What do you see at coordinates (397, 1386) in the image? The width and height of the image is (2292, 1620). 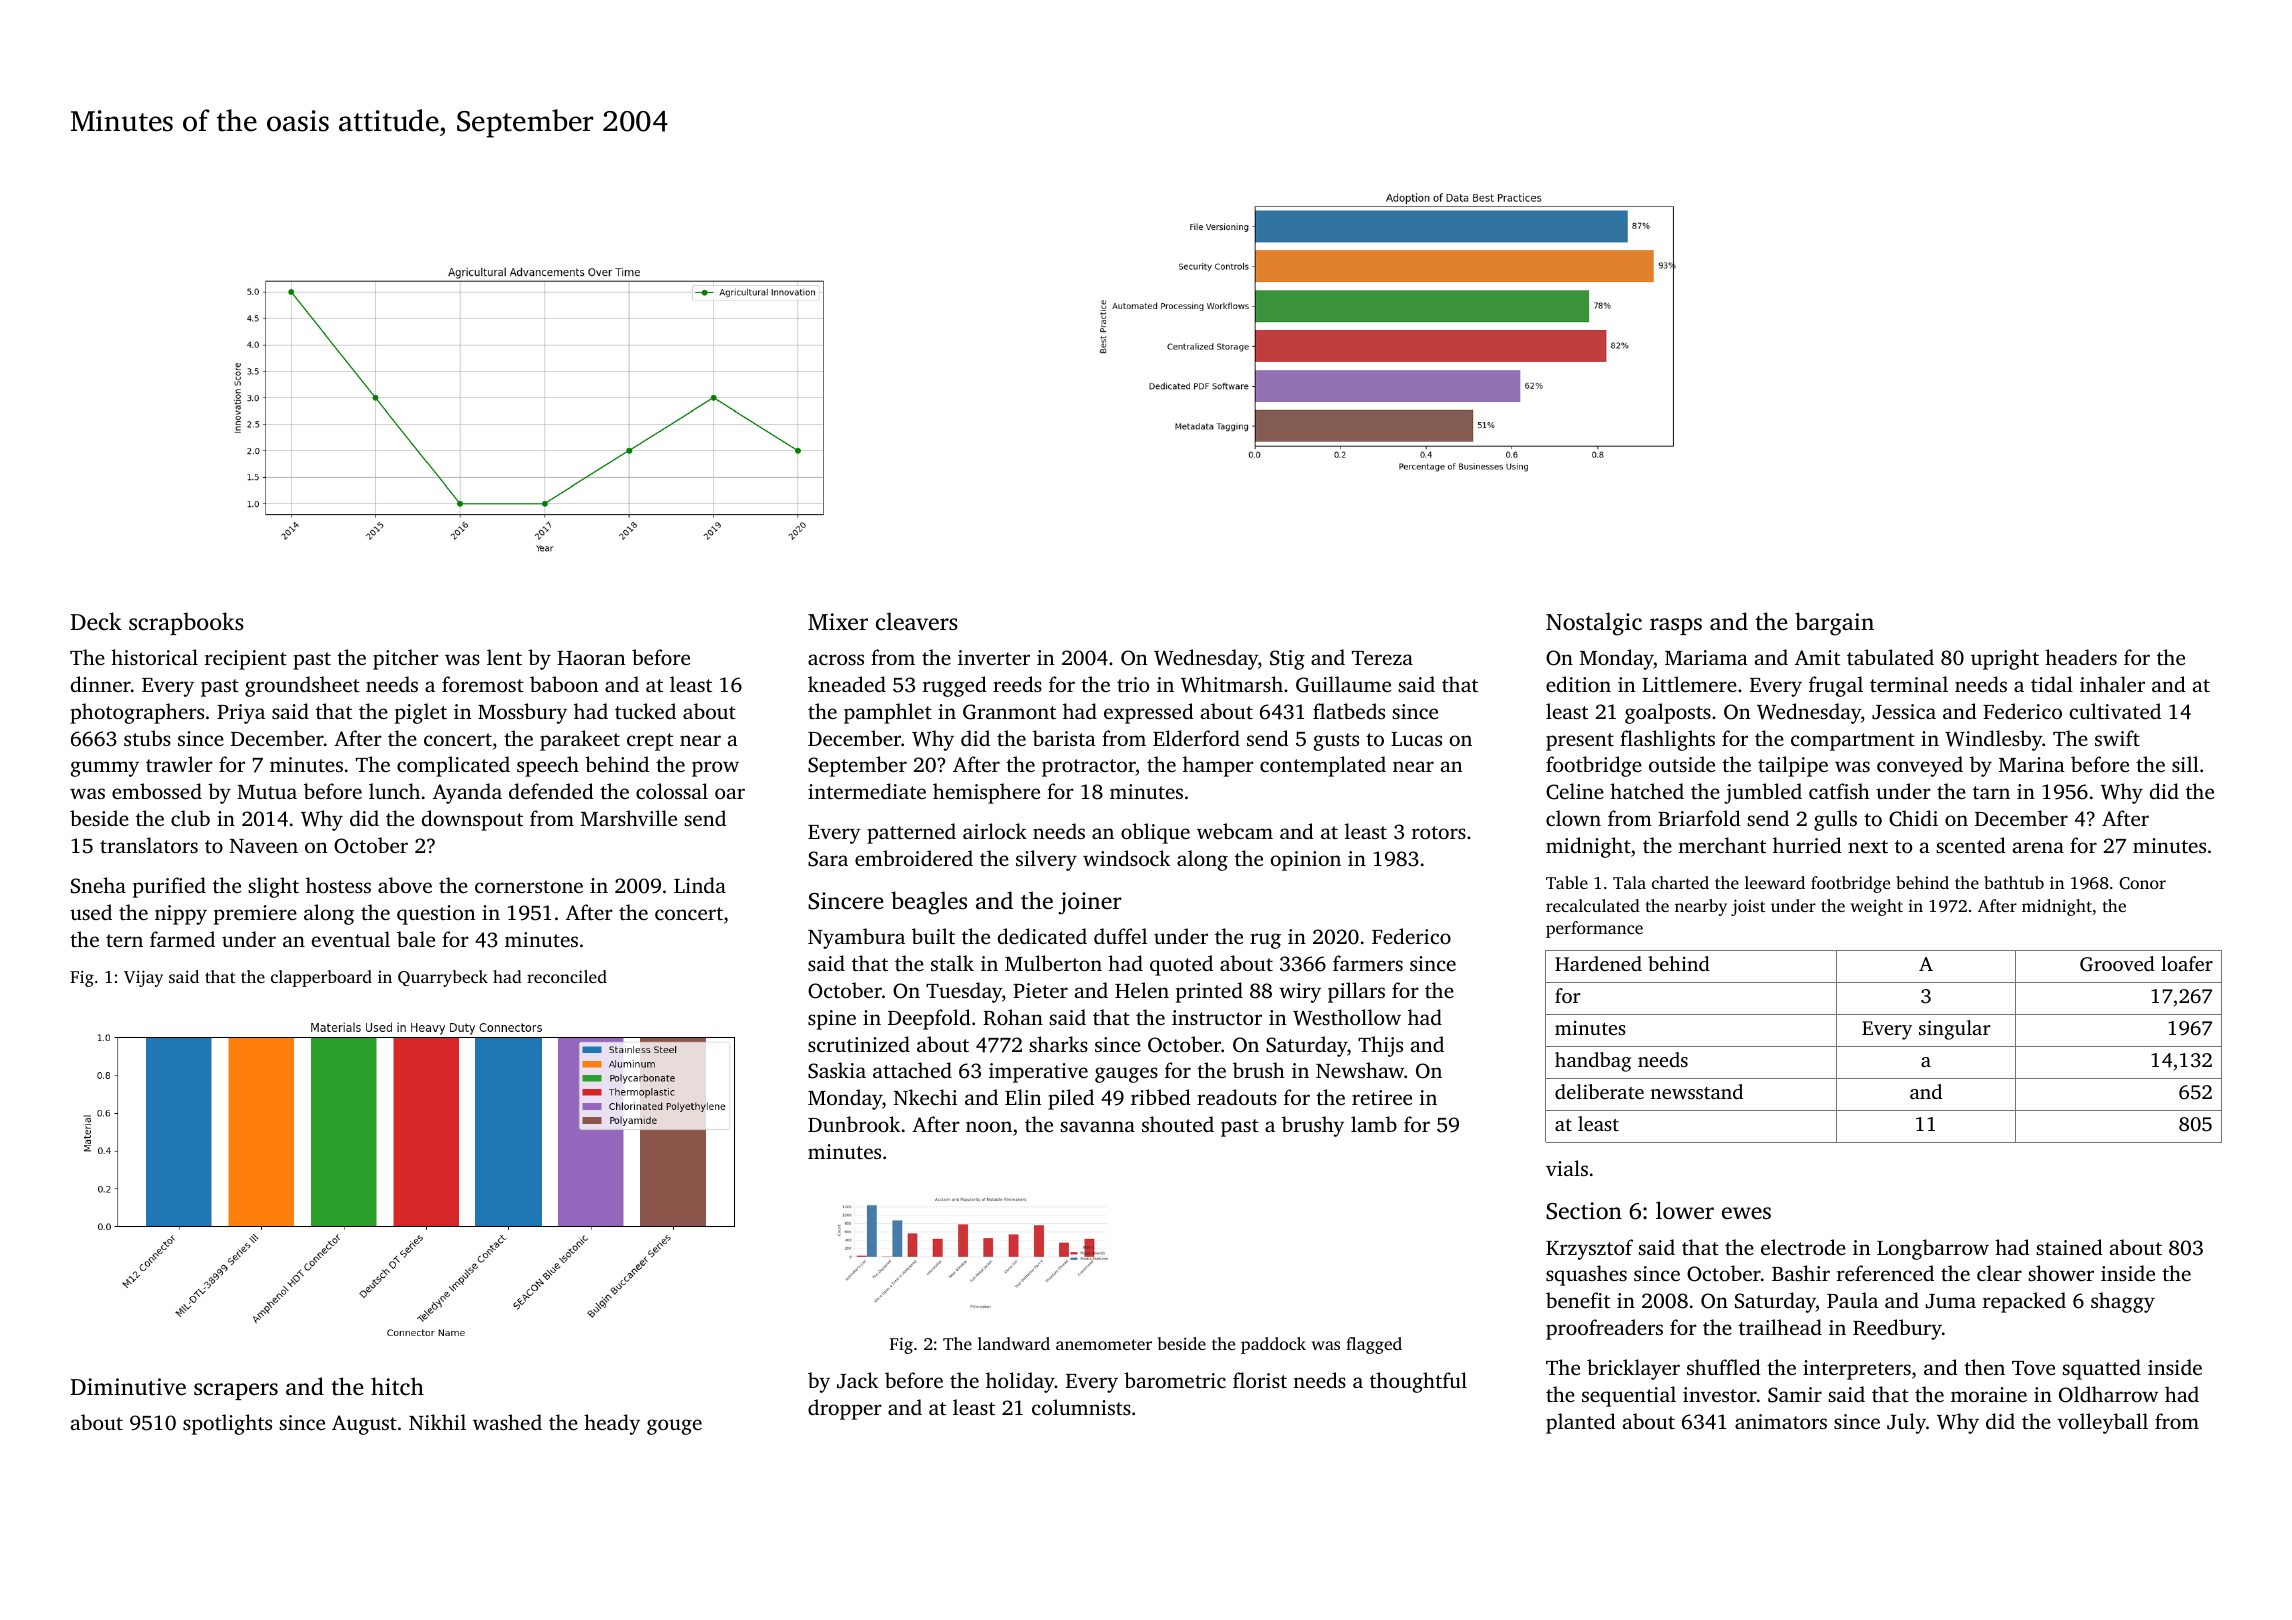 I see `hitch` at bounding box center [397, 1386].
